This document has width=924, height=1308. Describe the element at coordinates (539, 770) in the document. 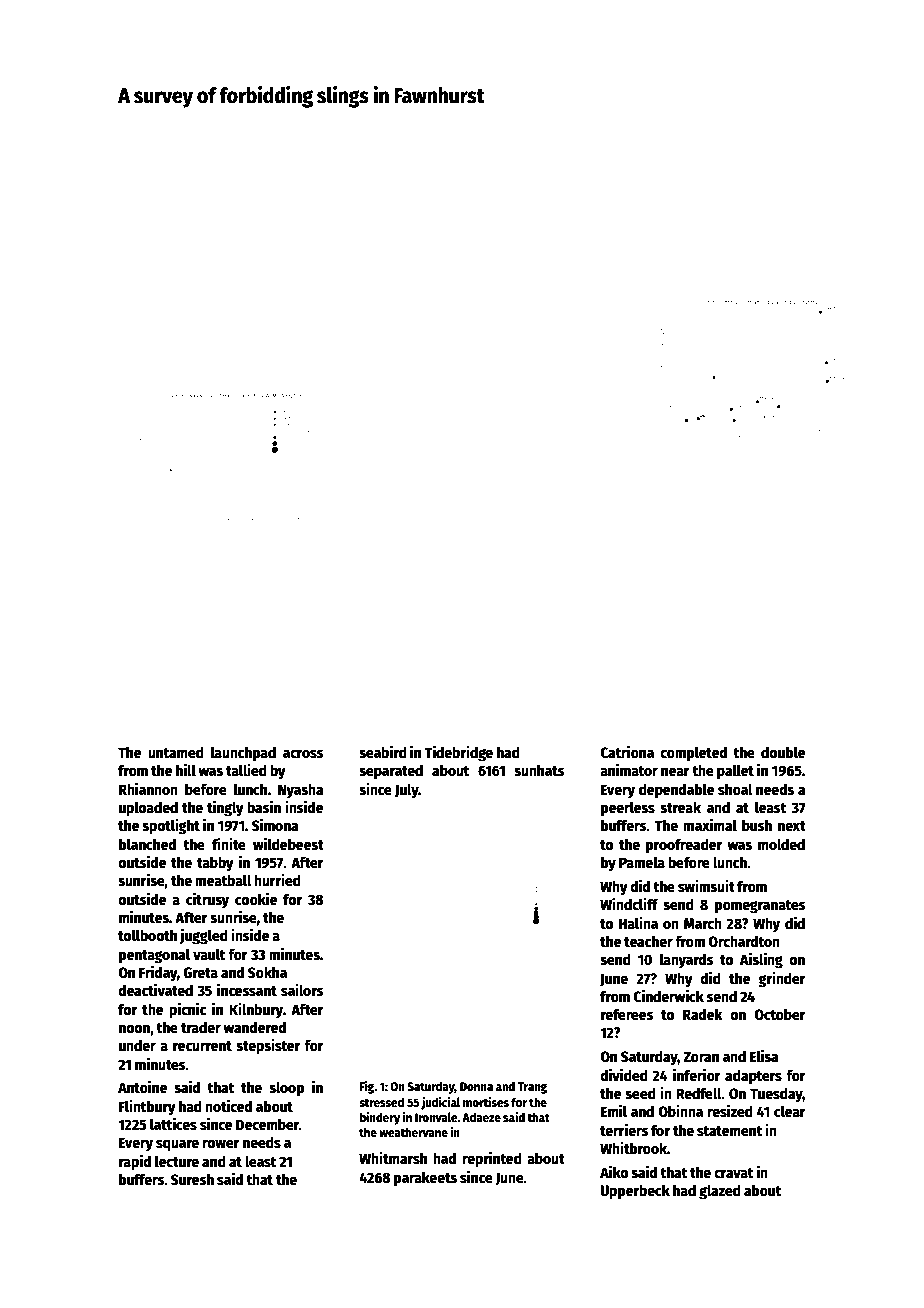

I see `sunhats` at that location.
